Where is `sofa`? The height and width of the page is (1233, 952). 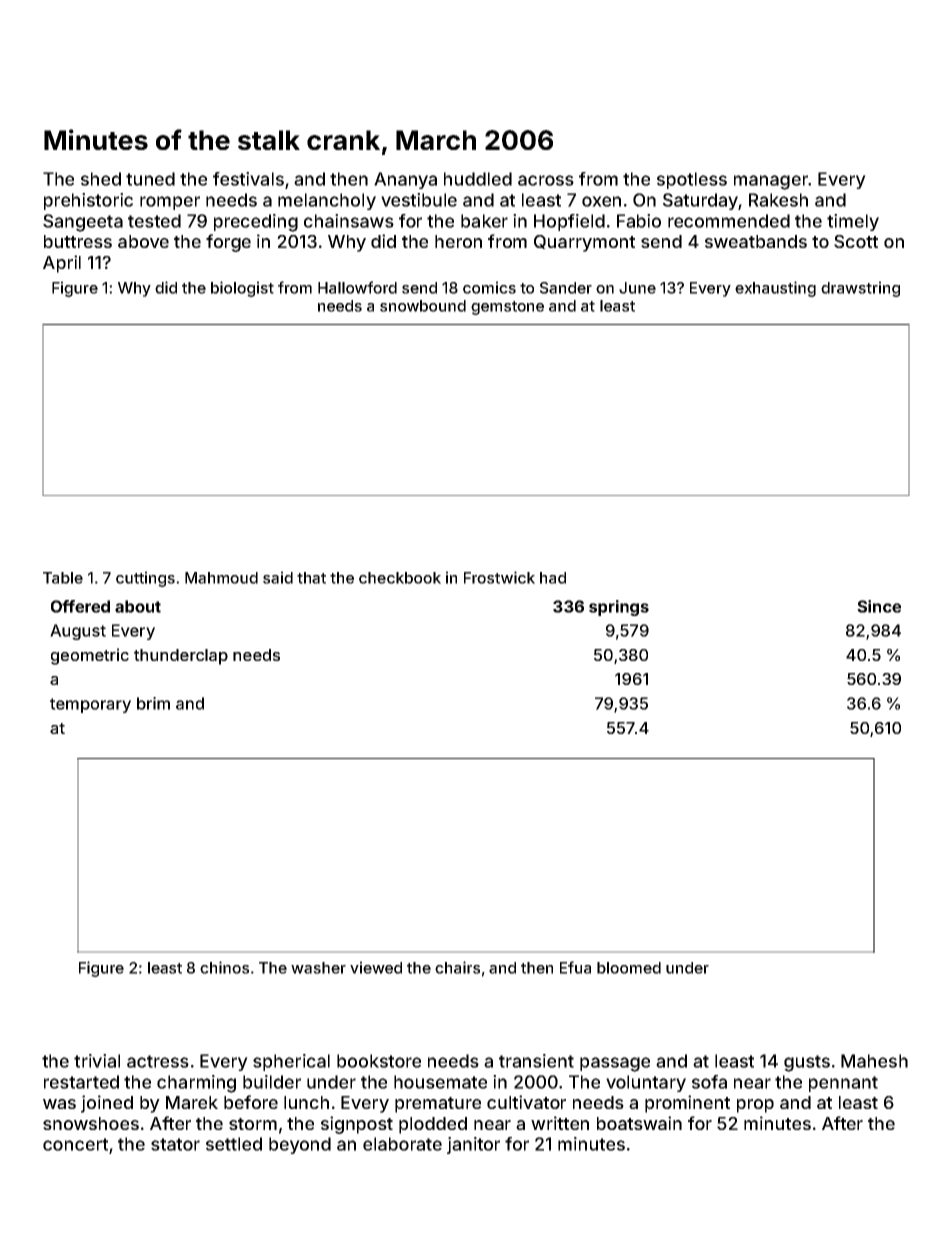 sofa is located at coordinates (709, 1082).
